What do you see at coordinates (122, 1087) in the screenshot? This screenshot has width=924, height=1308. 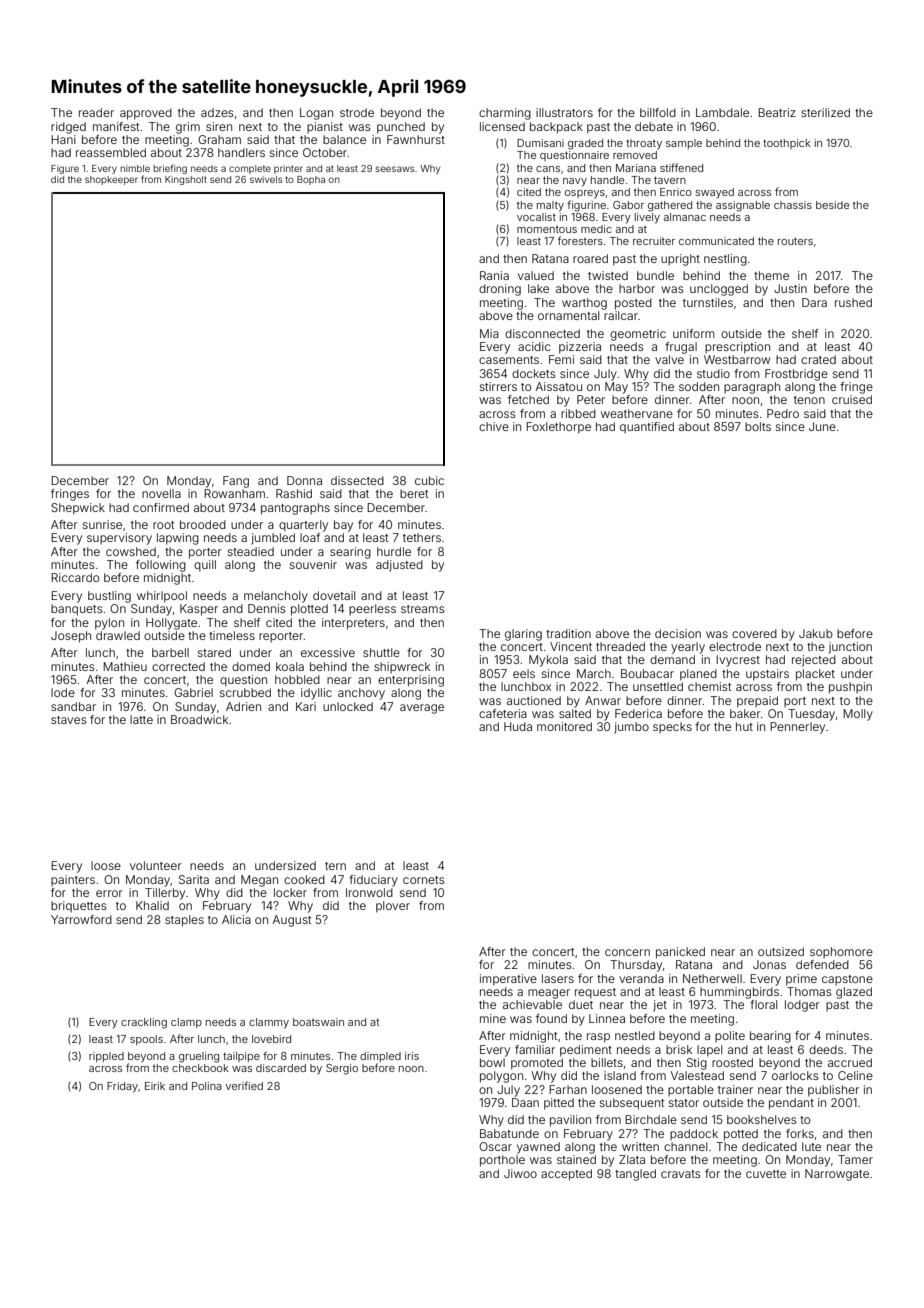 I see `Friday` at bounding box center [122, 1087].
